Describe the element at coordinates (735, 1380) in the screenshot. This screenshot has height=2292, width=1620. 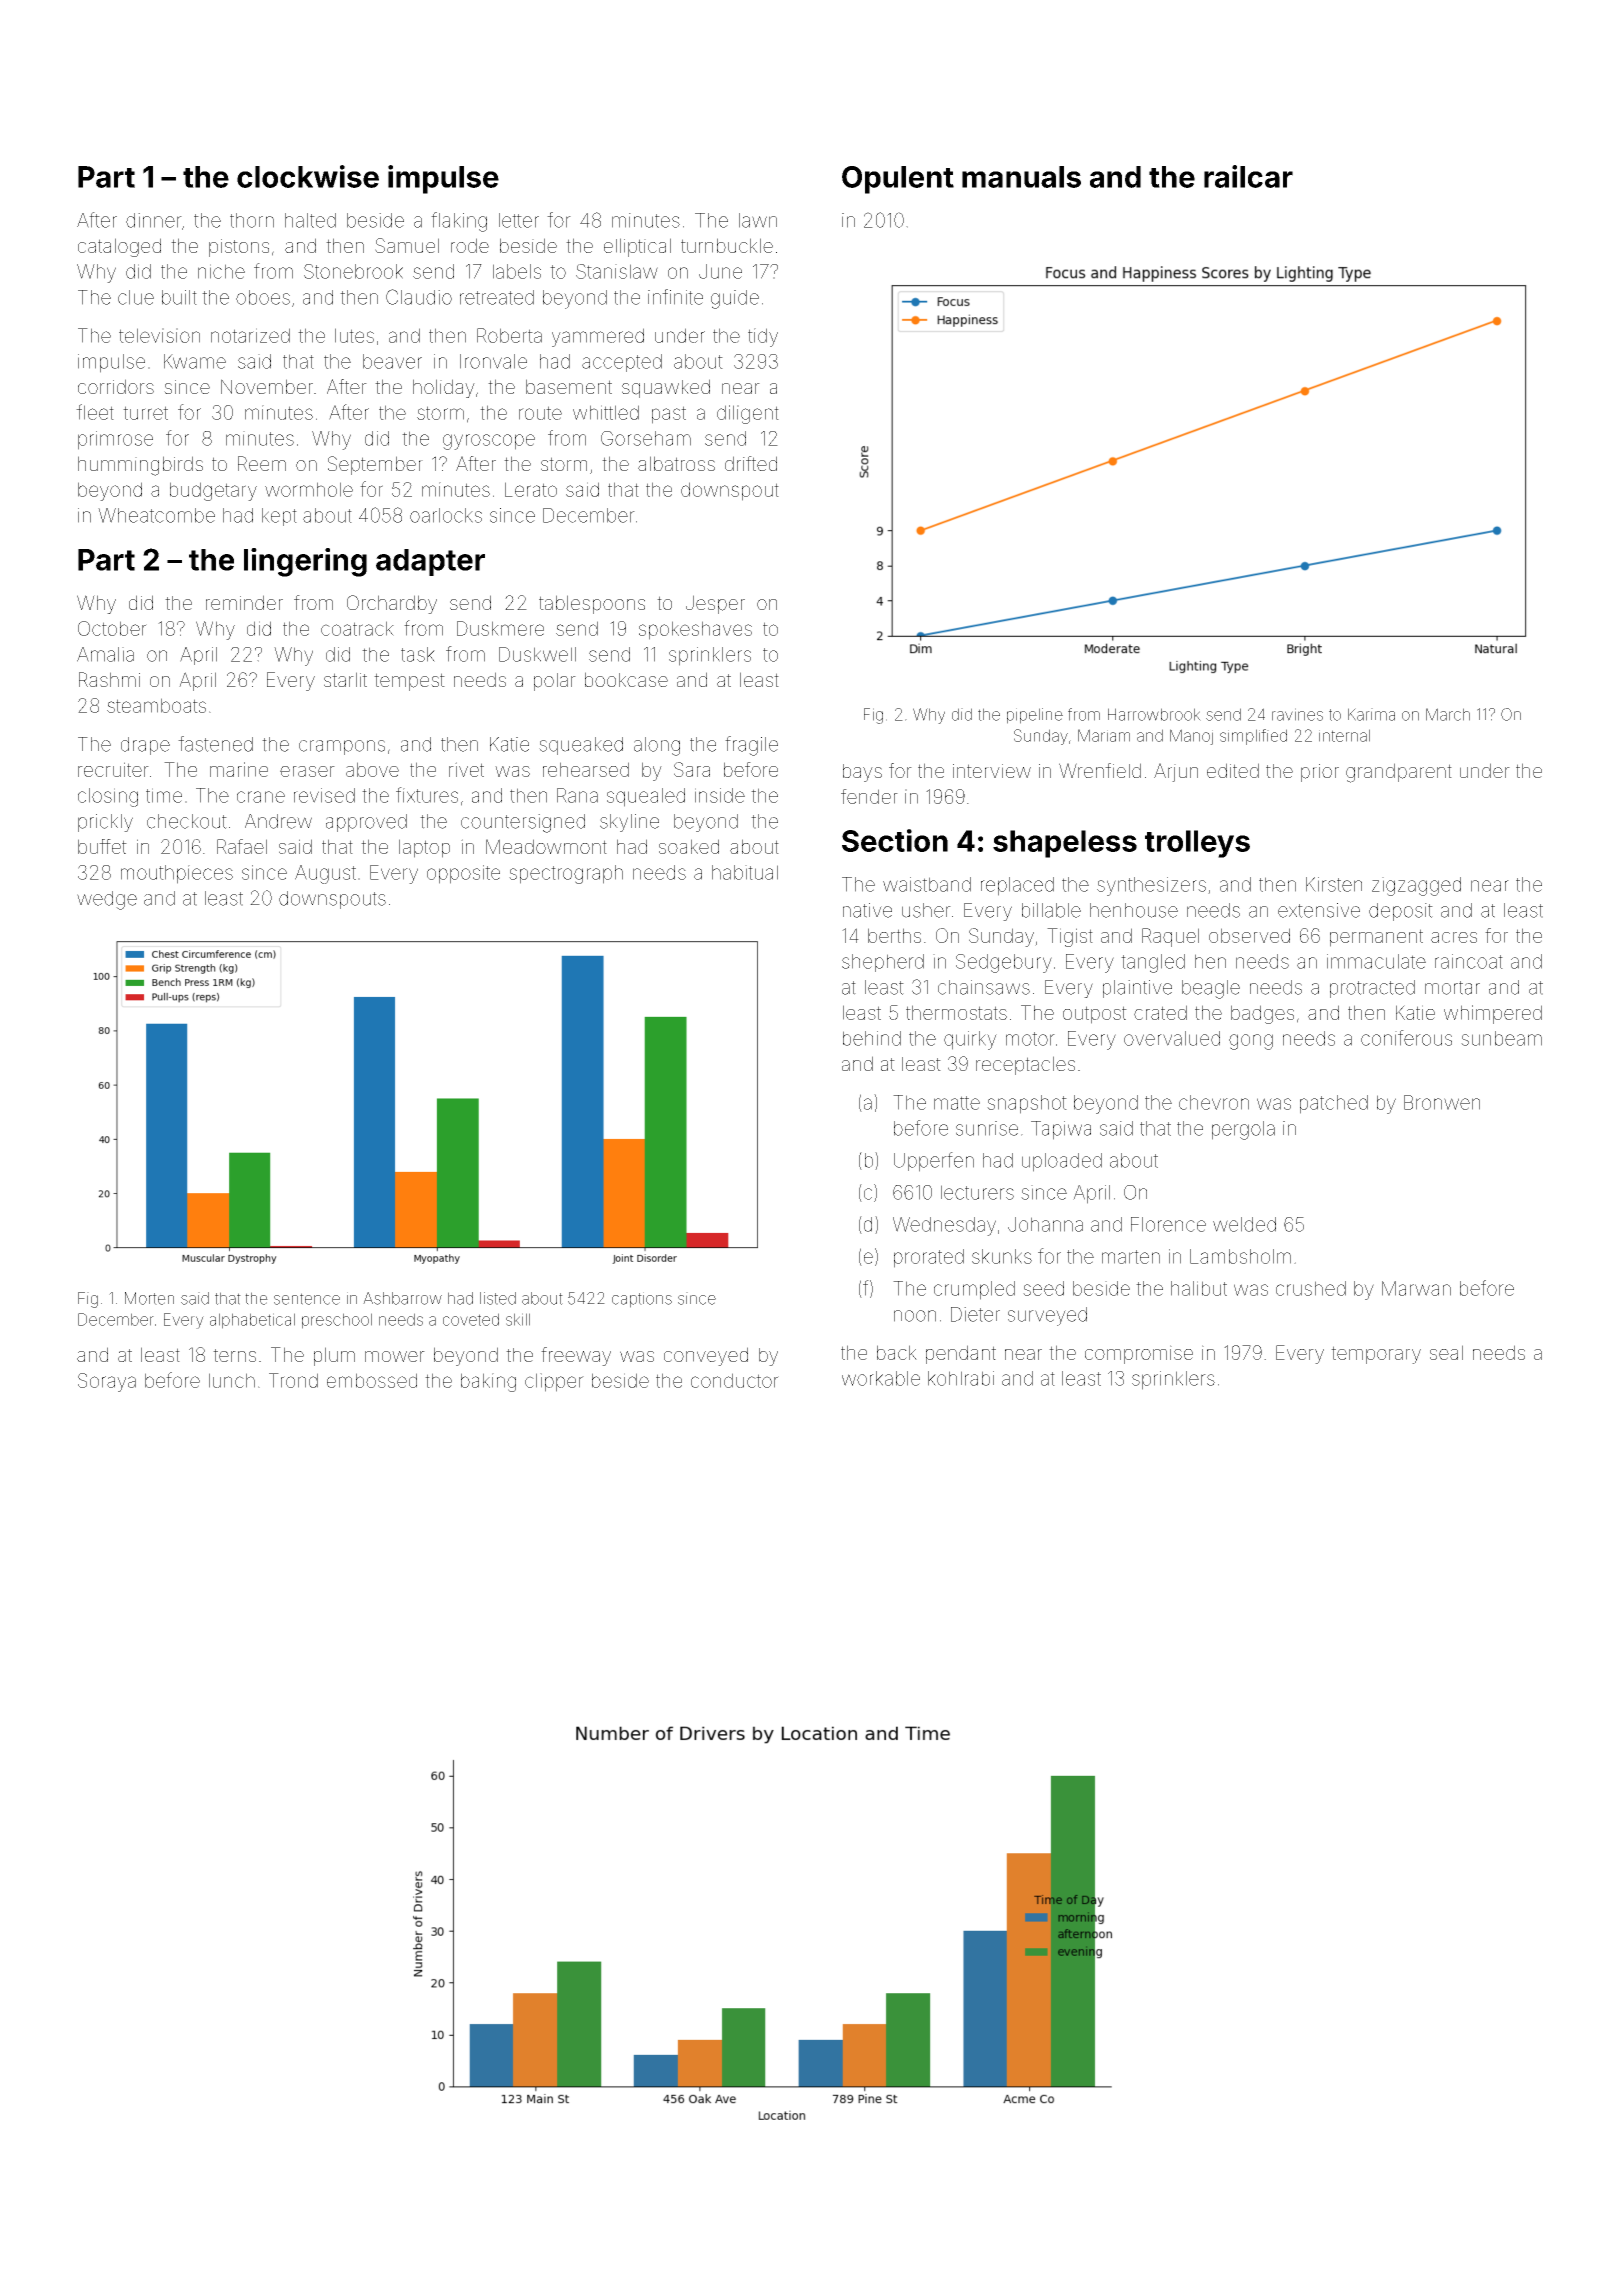
I see `conductor` at that location.
